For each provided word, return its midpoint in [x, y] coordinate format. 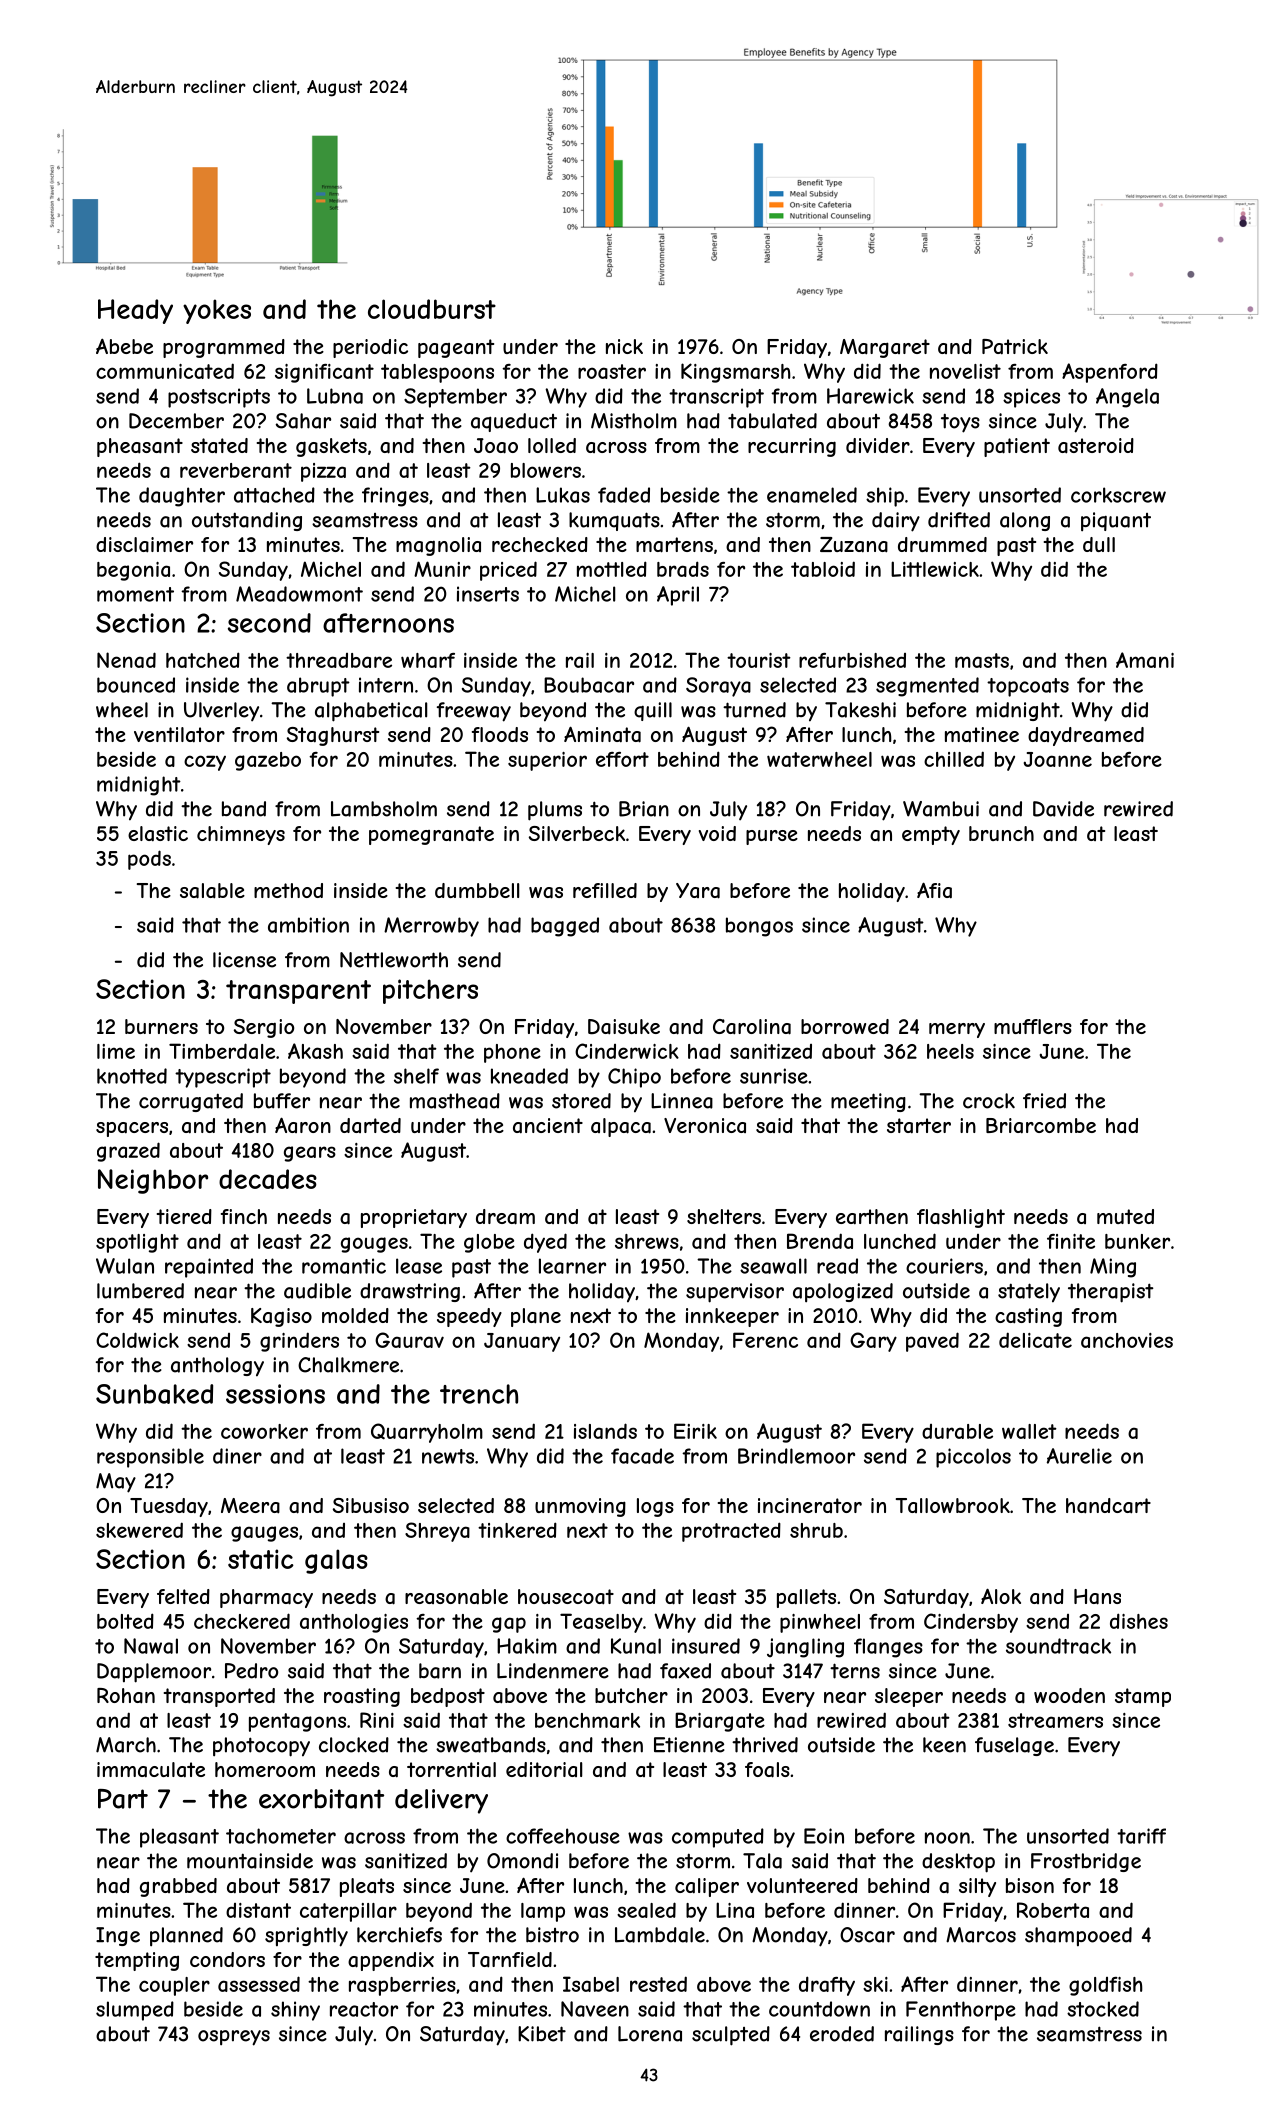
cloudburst [432, 309]
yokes [217, 311]
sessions [275, 1394]
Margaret [885, 348]
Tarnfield [510, 1960]
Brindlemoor [796, 1456]
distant [258, 1910]
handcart [1108, 1506]
